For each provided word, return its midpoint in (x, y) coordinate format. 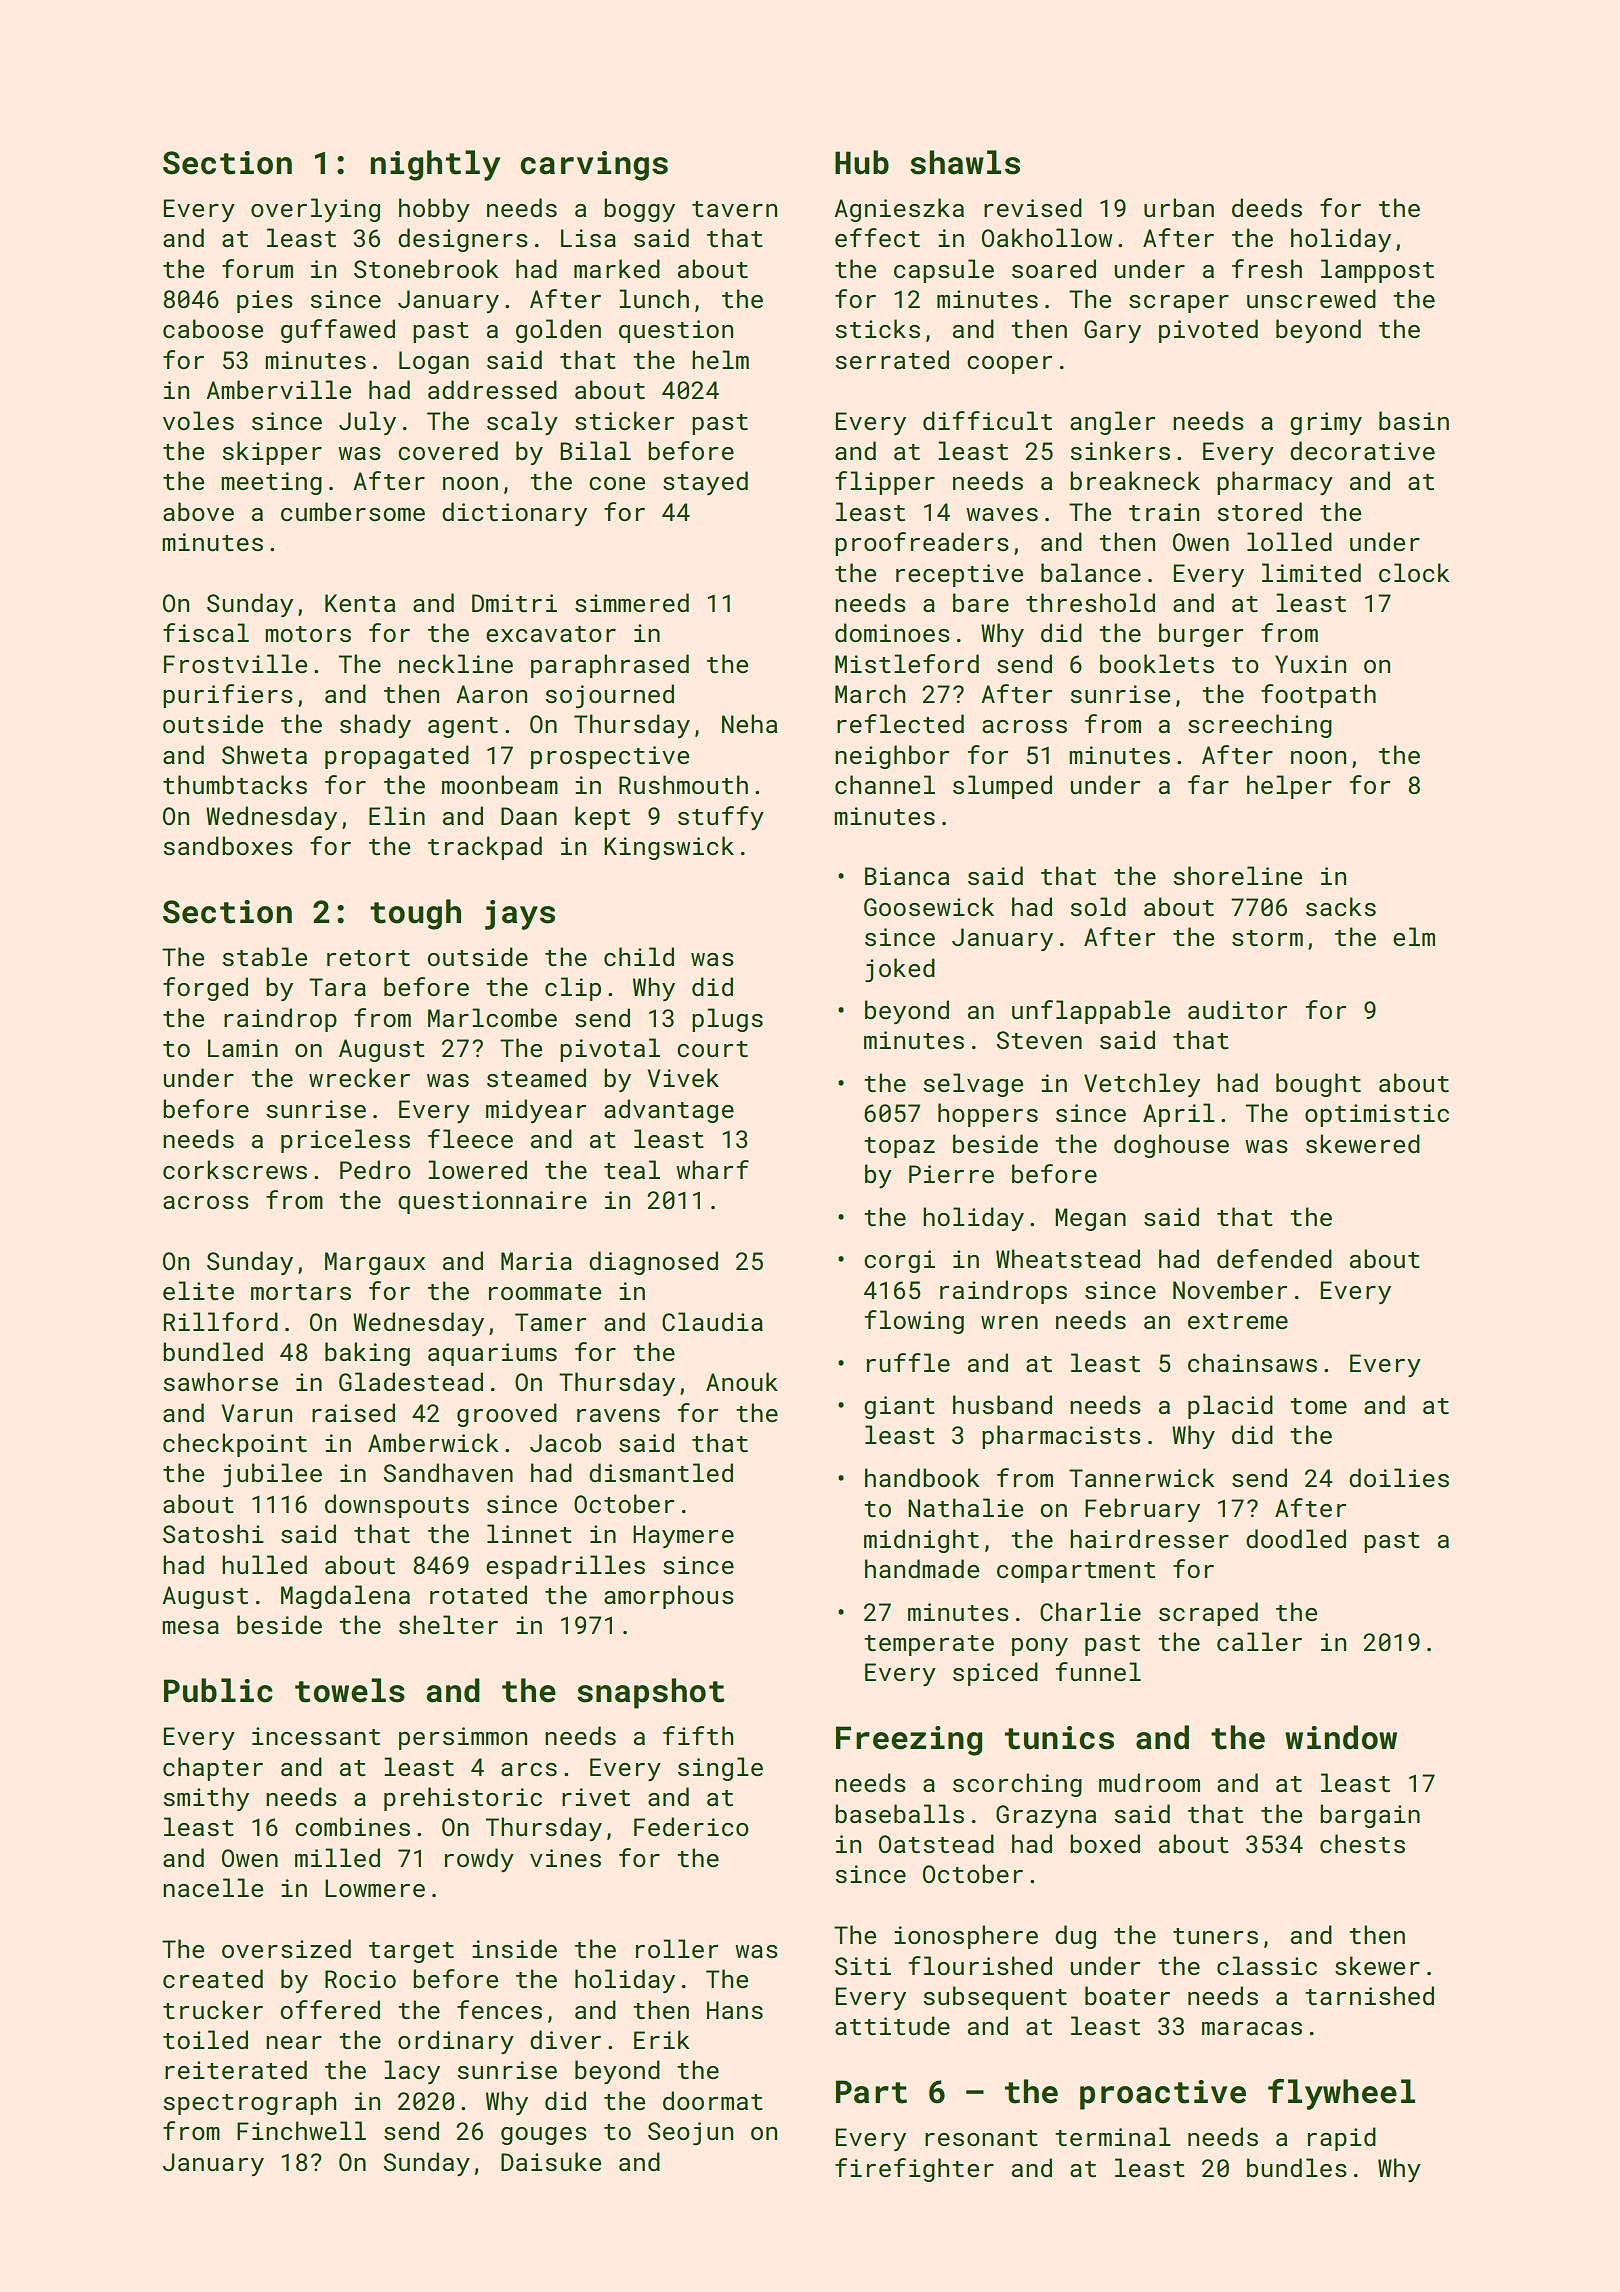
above (198, 511)
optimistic (1377, 1115)
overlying (315, 210)
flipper (885, 483)
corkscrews (235, 1169)
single (720, 1769)
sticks (877, 328)
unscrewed (1311, 298)
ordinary (456, 2042)
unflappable (1091, 1012)
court (712, 1049)
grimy (1326, 423)
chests (1362, 1843)
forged (205, 989)
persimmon (463, 1738)
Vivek (683, 1077)
